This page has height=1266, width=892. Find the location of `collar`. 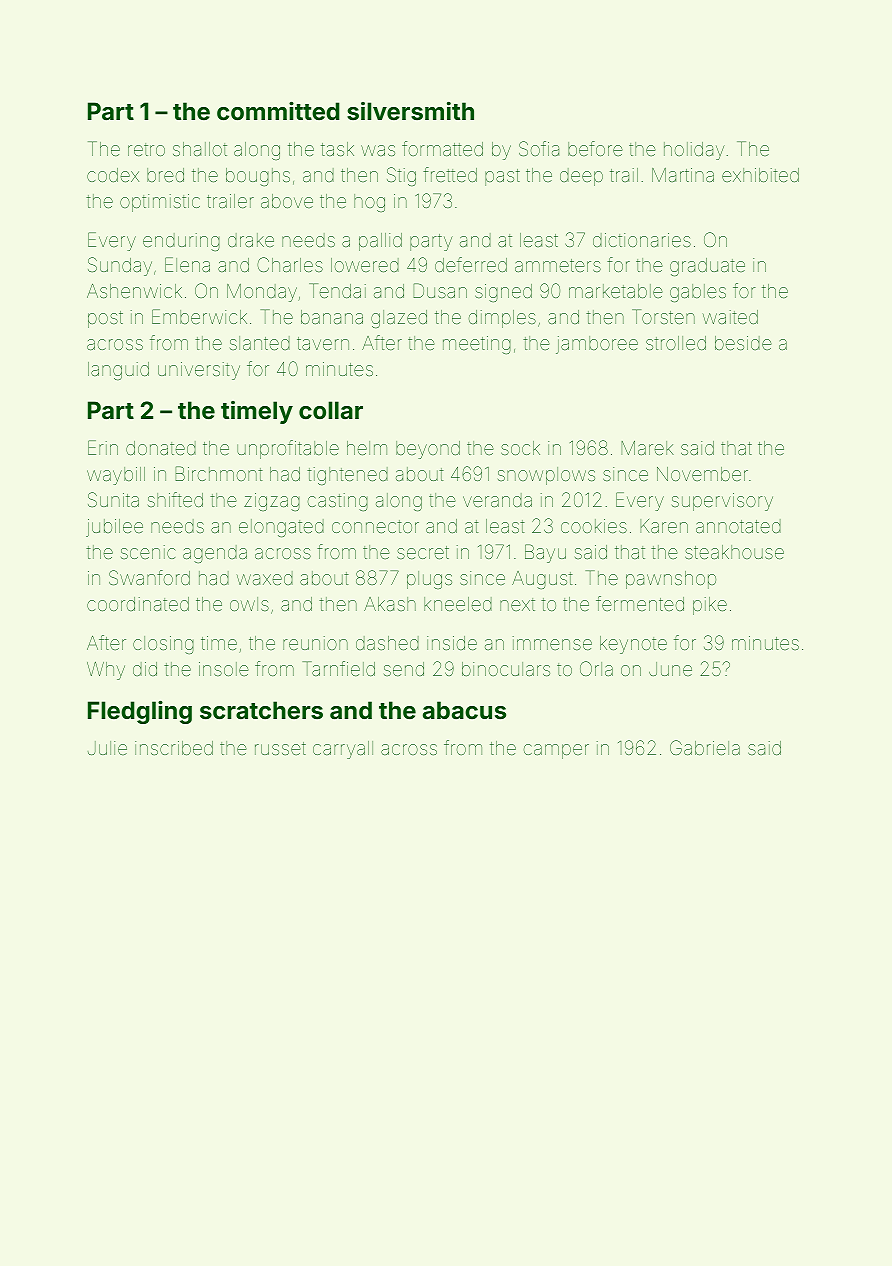

collar is located at coordinates (331, 410).
